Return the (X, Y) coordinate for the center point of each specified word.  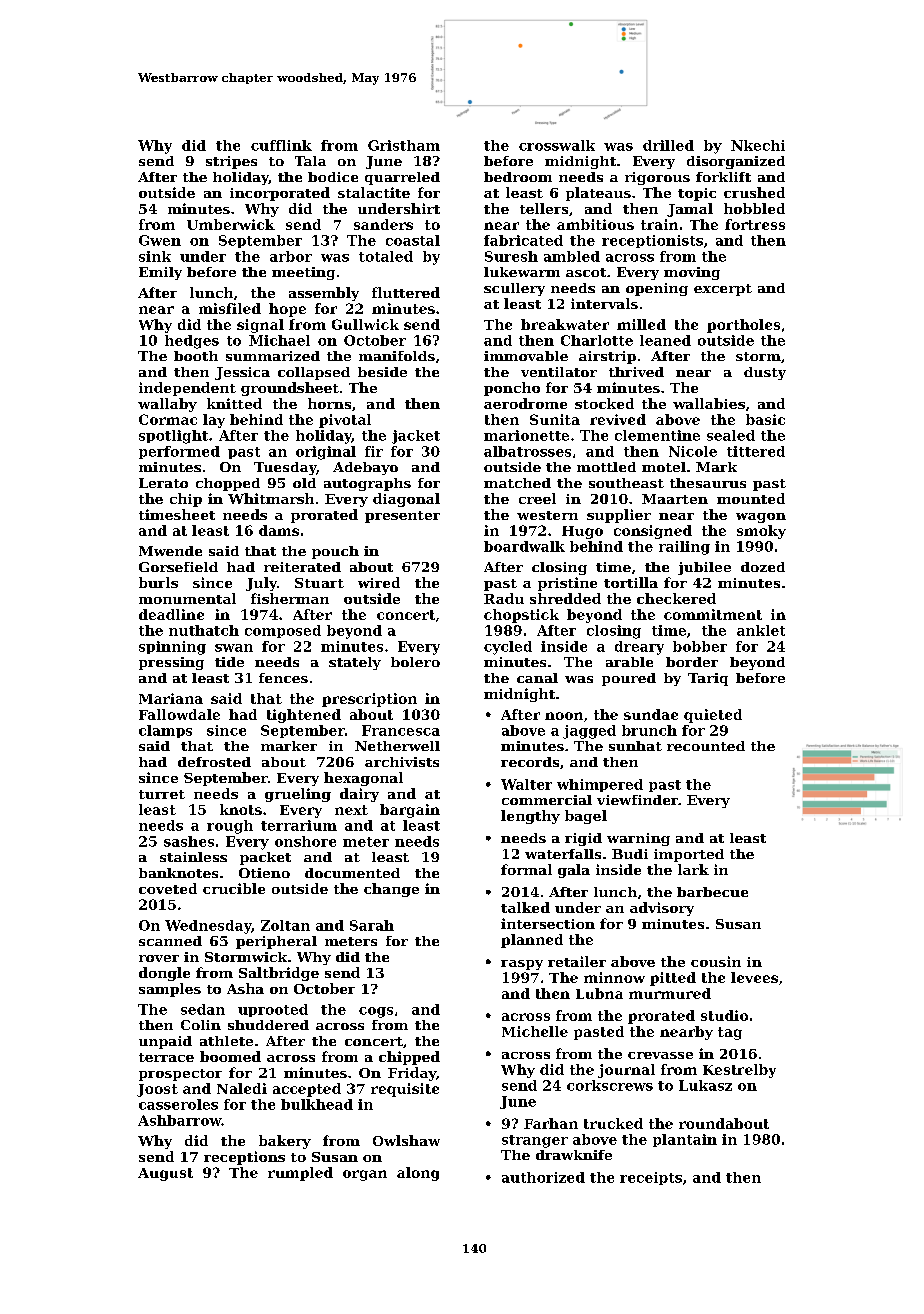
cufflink (281, 145)
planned (532, 941)
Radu (504, 598)
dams (279, 530)
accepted (307, 1090)
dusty (765, 373)
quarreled (402, 178)
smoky (761, 532)
